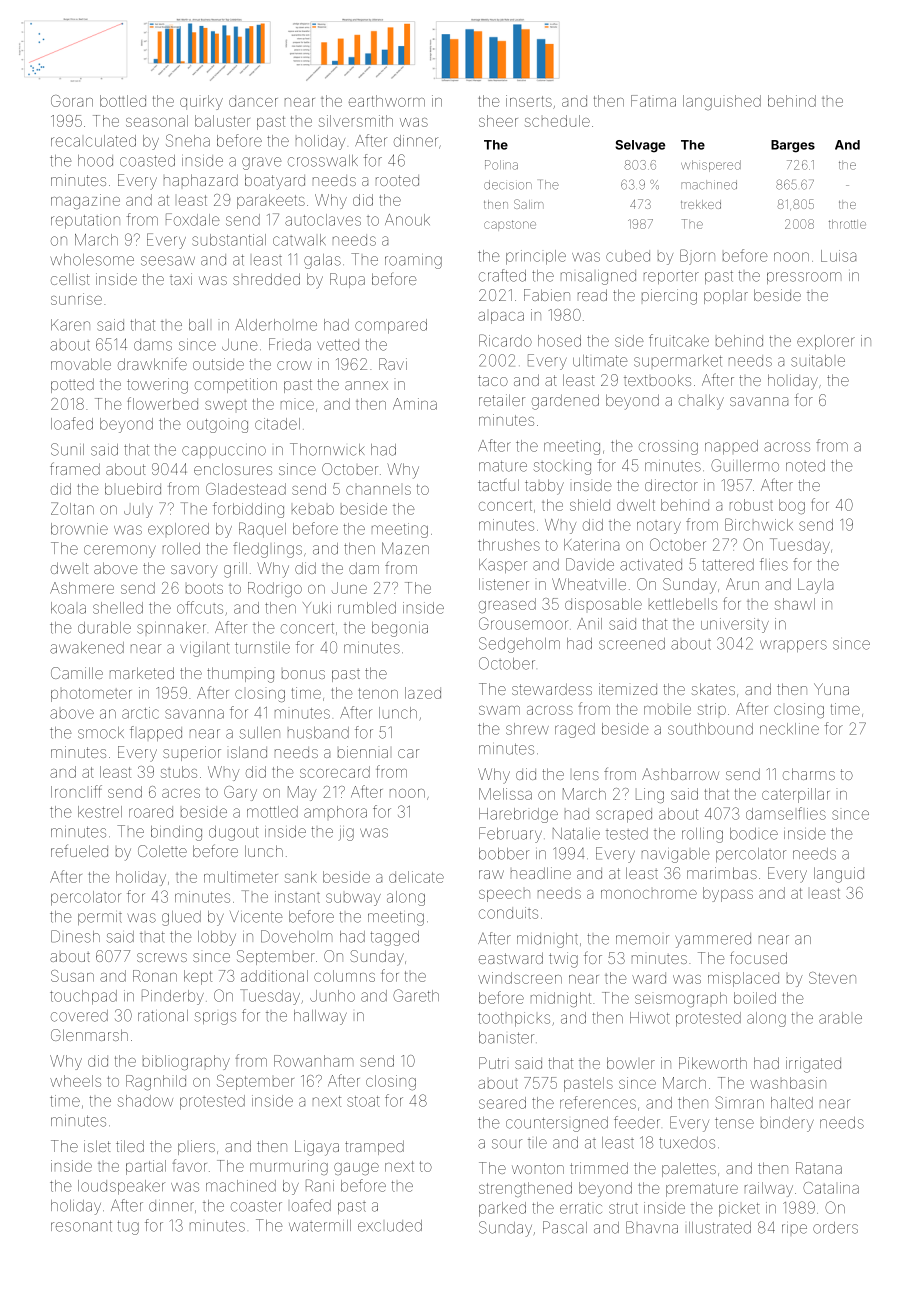 The height and width of the document is (1314, 924). What do you see at coordinates (192, 753) in the document?
I see `superior` at bounding box center [192, 753].
